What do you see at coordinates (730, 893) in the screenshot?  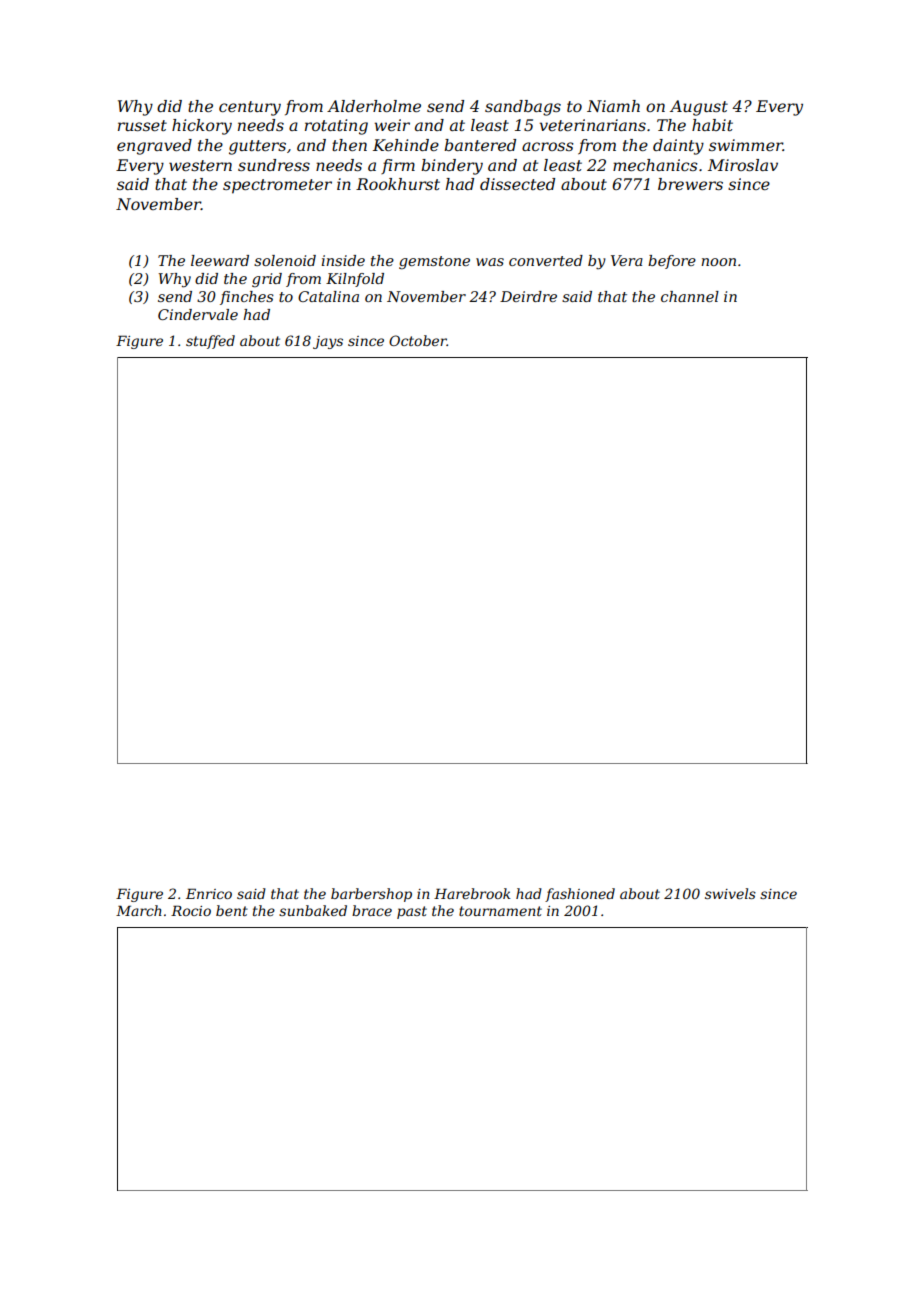 I see `swivels` at bounding box center [730, 893].
